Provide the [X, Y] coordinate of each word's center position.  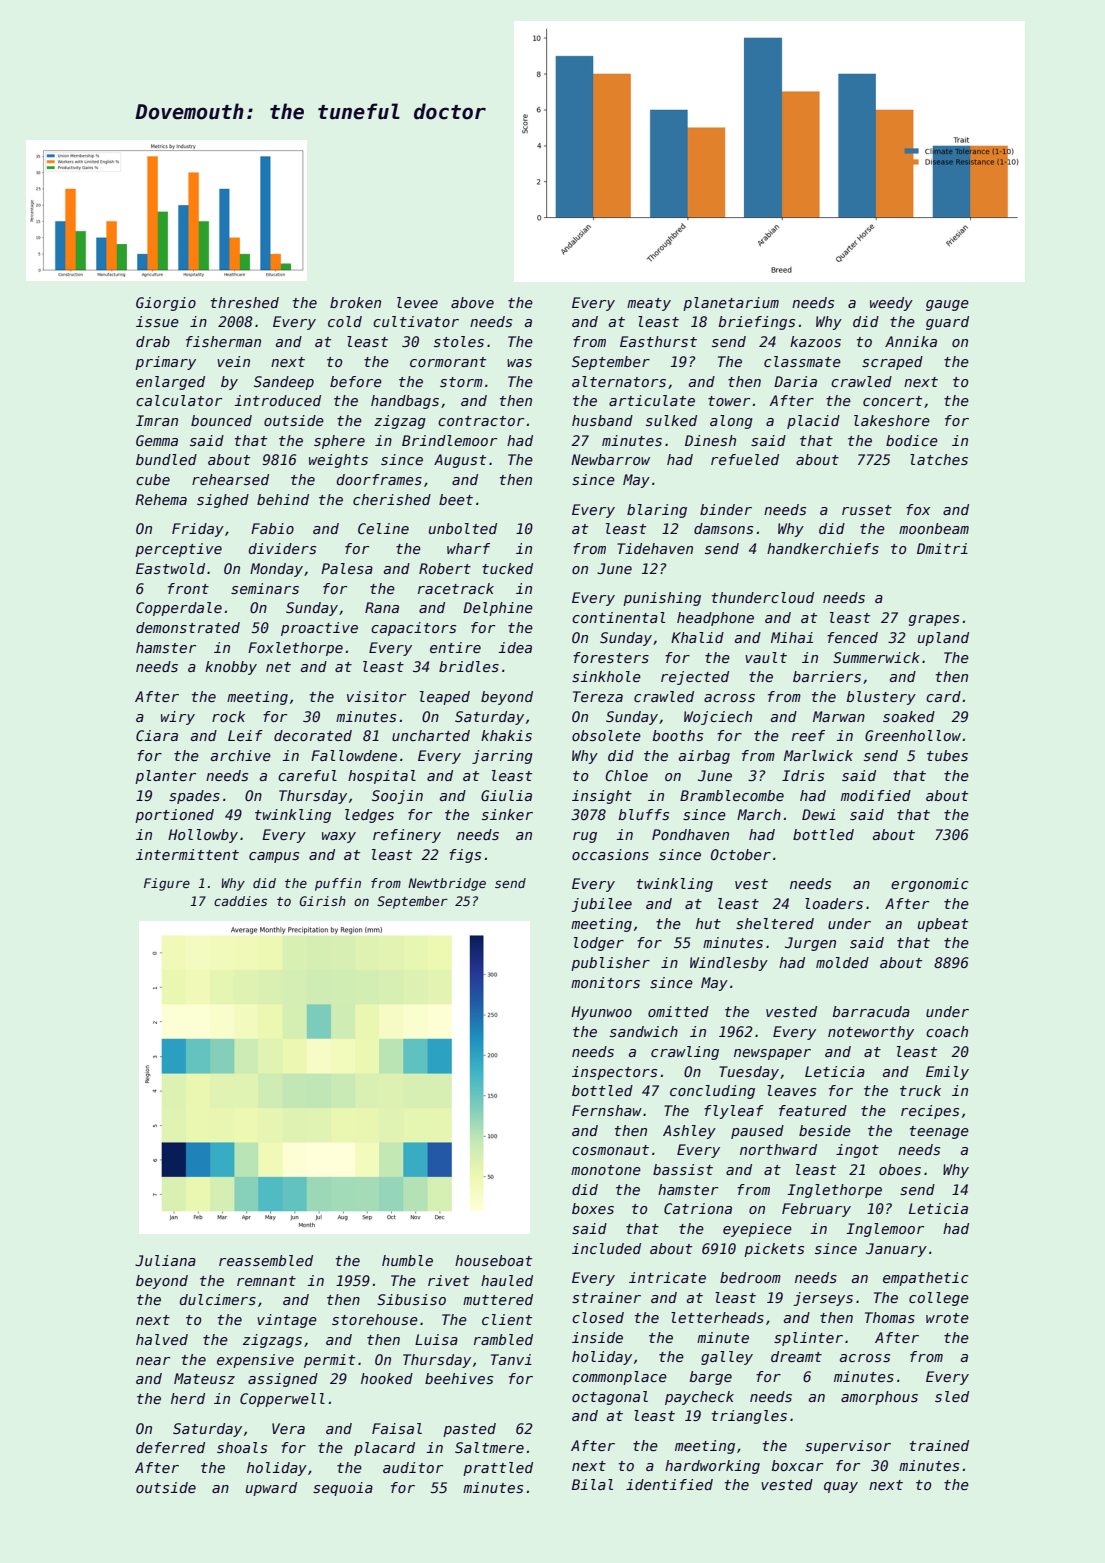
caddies [240, 901]
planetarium [731, 304]
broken [355, 302]
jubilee [601, 905]
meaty [649, 304]
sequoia [343, 1489]
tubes [947, 755]
